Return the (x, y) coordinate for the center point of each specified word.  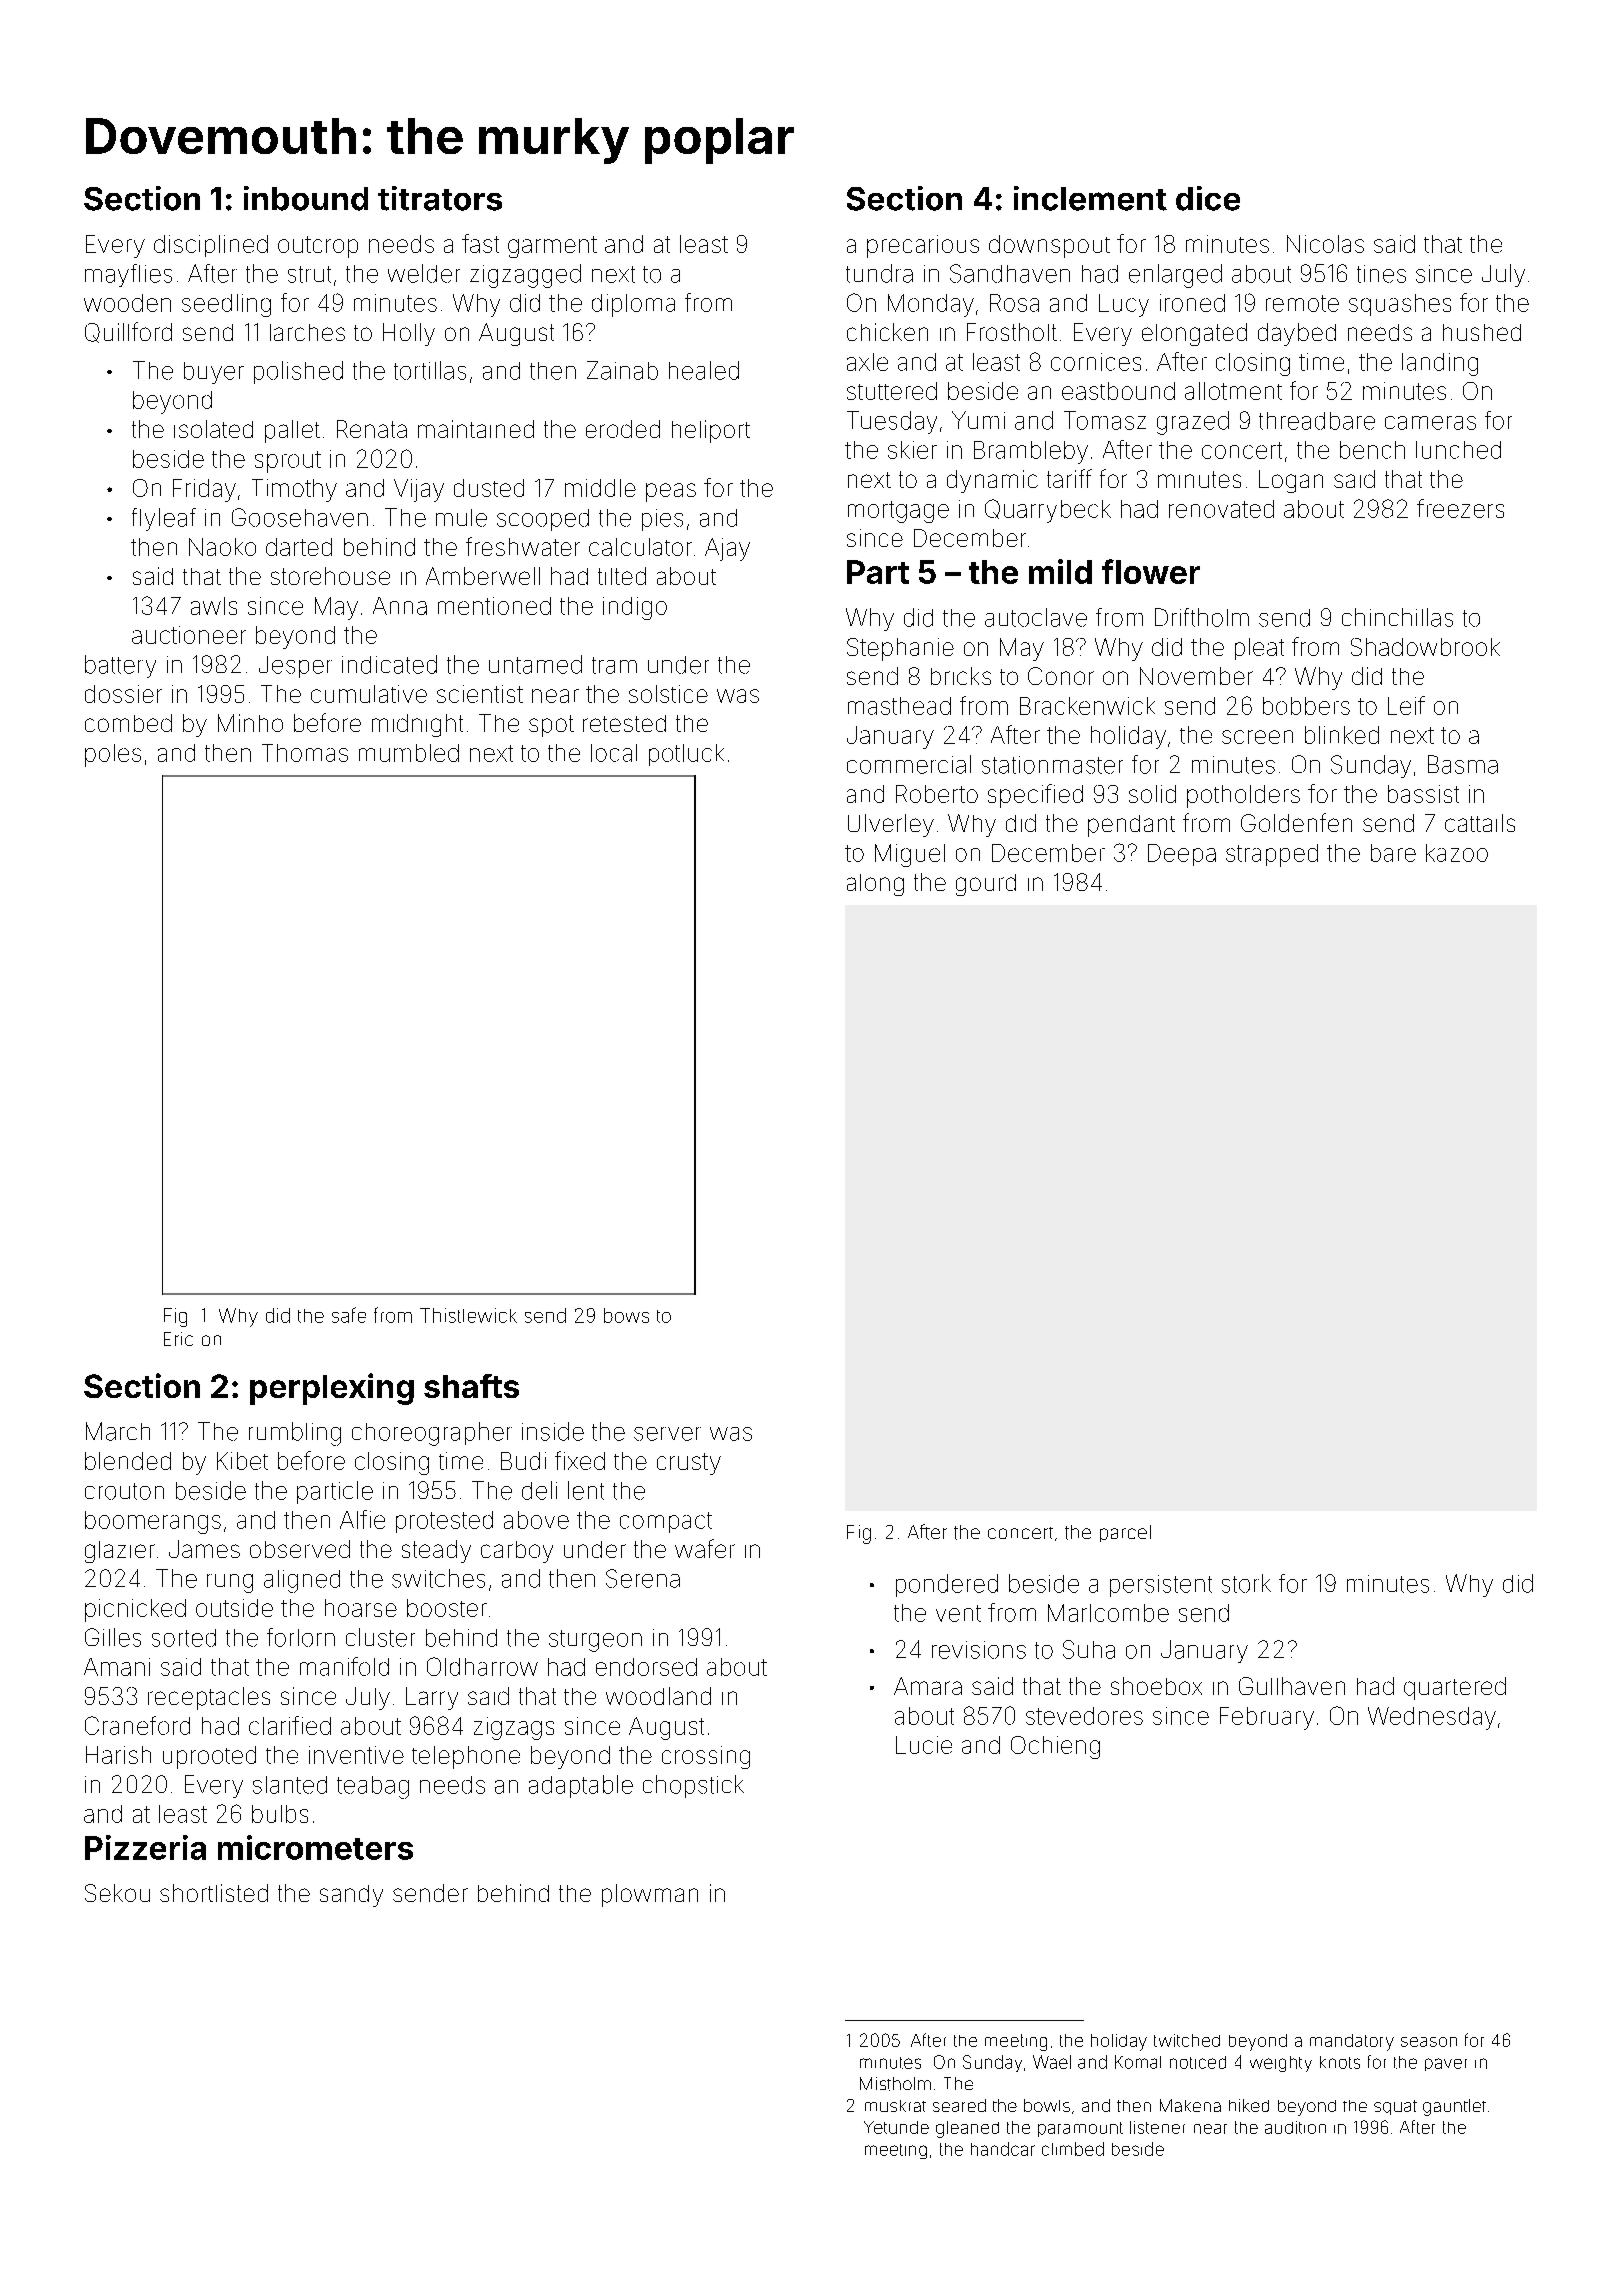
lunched (1458, 450)
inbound (306, 198)
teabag (373, 1787)
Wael (1052, 2062)
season (1429, 2042)
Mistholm (895, 2084)
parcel (1125, 1533)
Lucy (1124, 305)
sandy (351, 1896)
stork (1246, 1583)
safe (349, 1315)
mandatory (1352, 2042)
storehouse (330, 576)
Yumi (978, 420)
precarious (923, 246)
